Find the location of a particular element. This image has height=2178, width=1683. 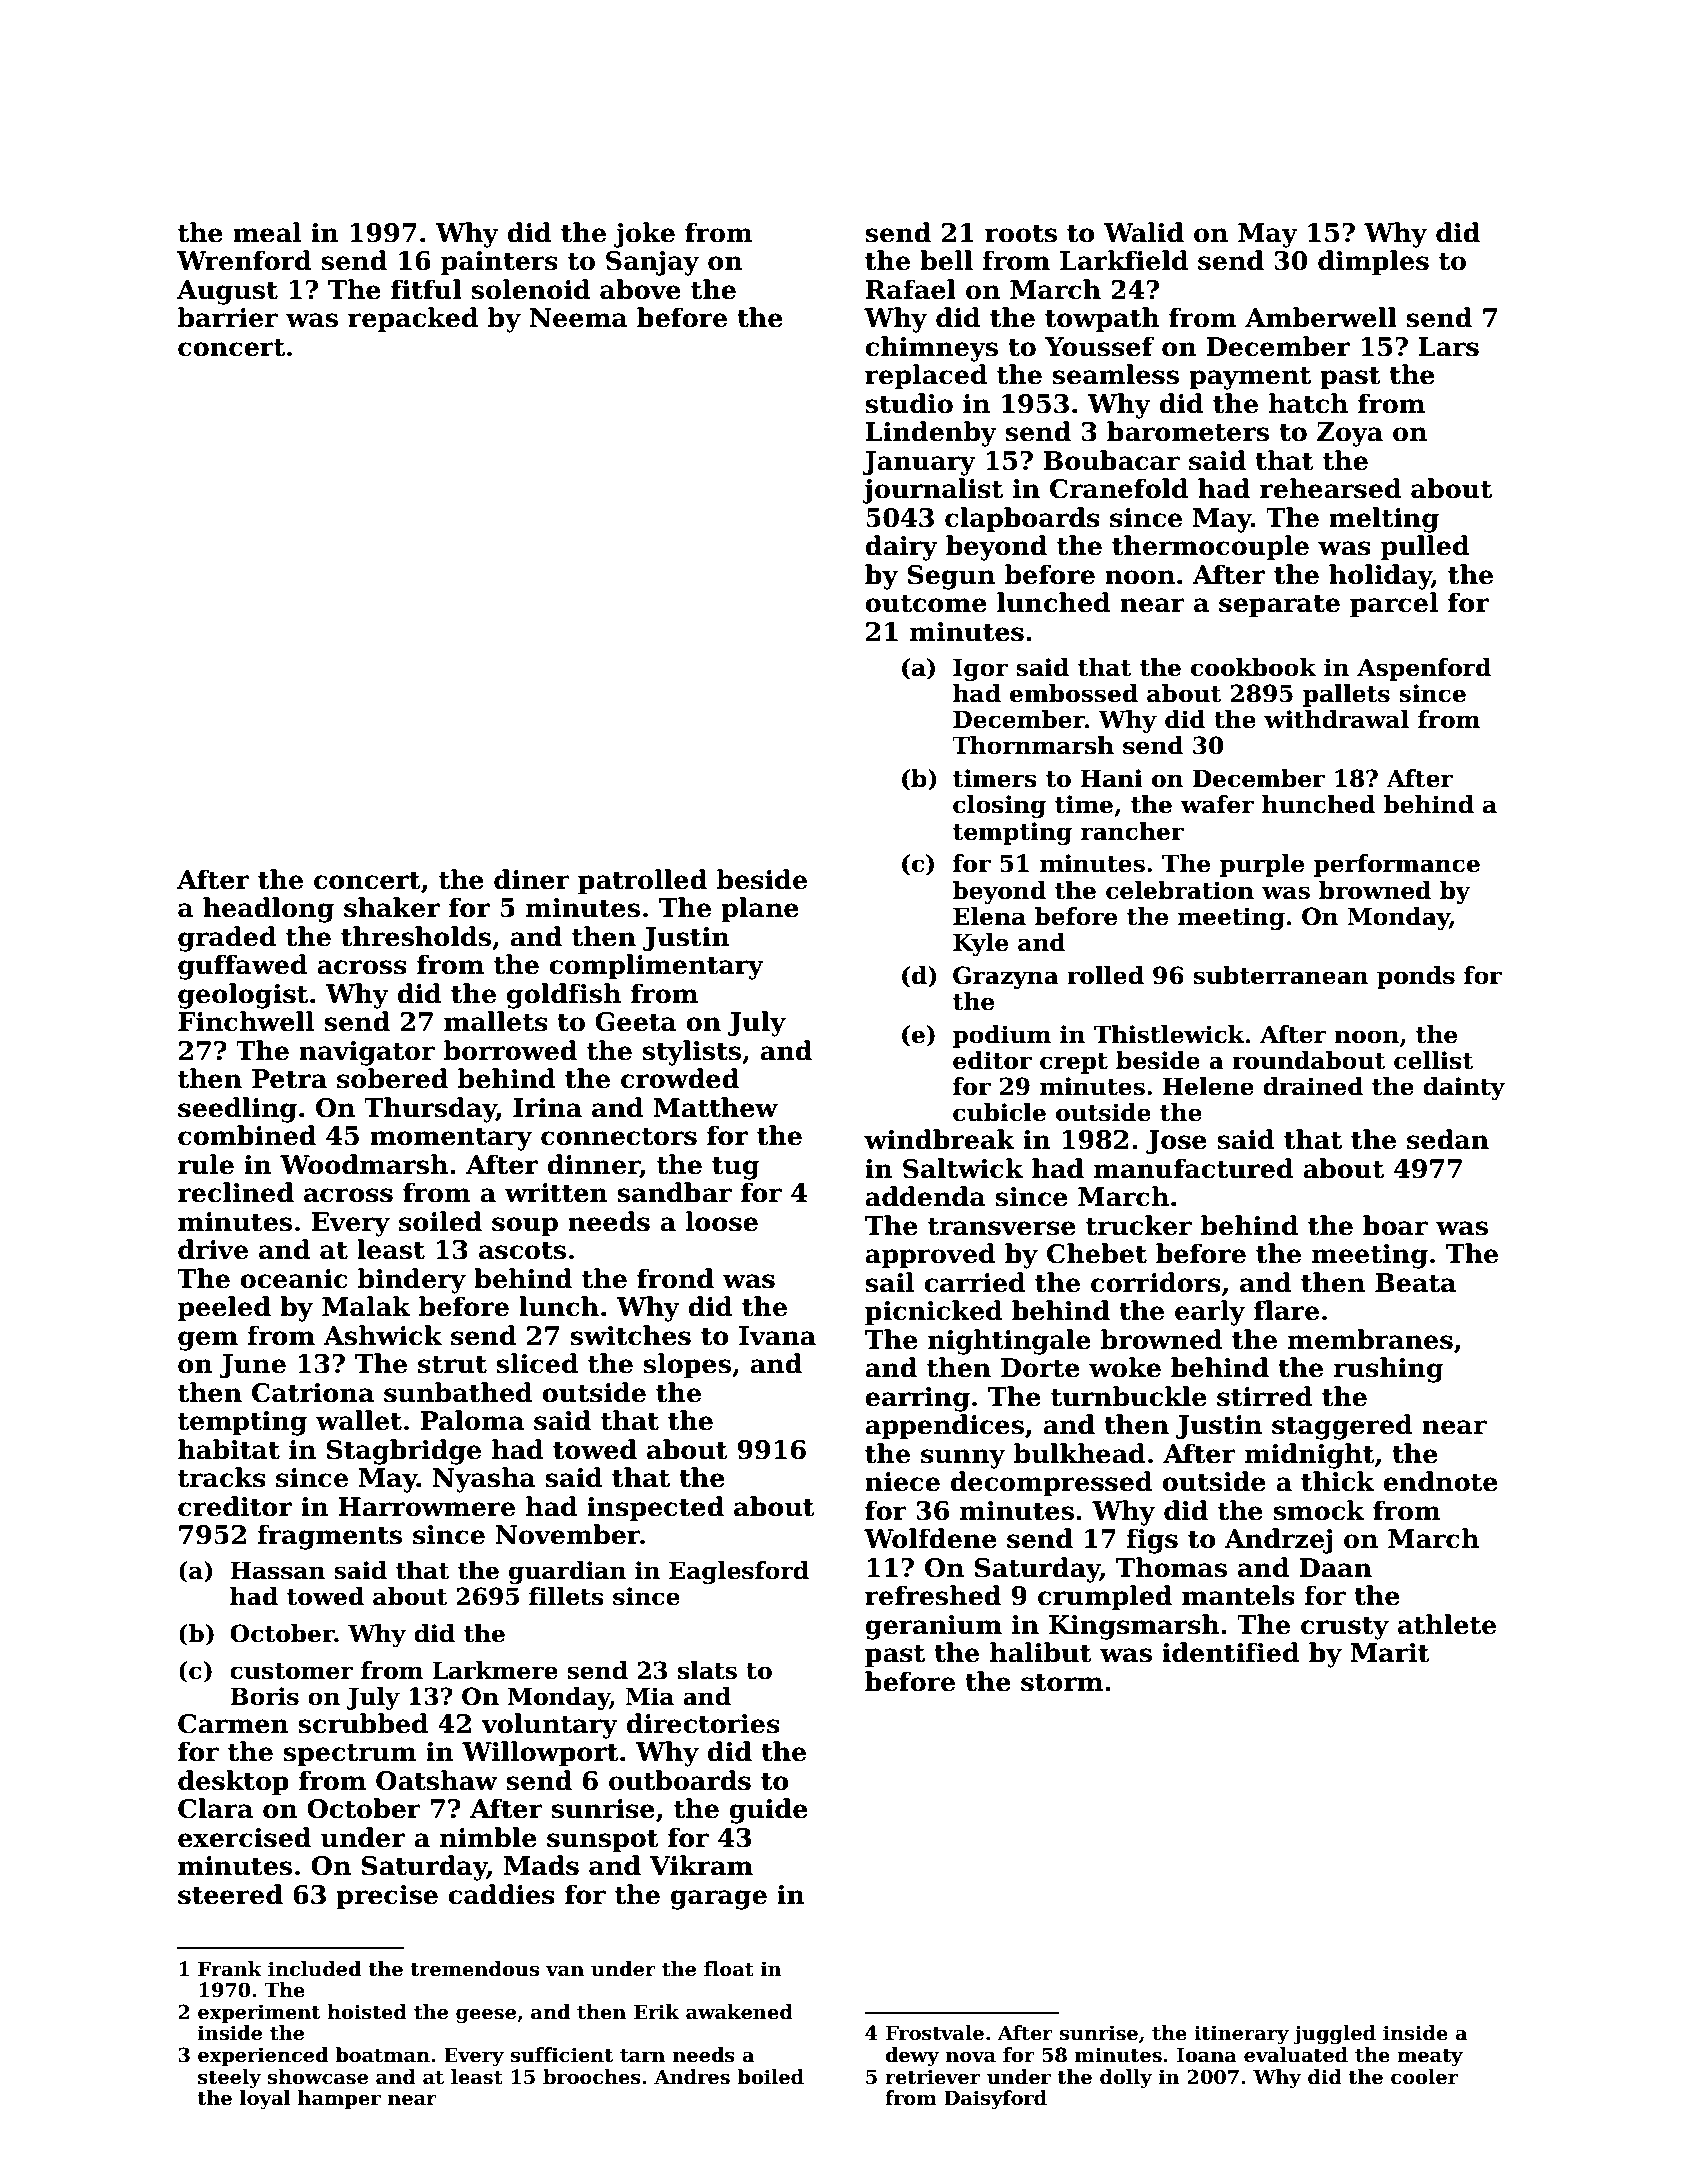

brooches is located at coordinates (592, 2077).
